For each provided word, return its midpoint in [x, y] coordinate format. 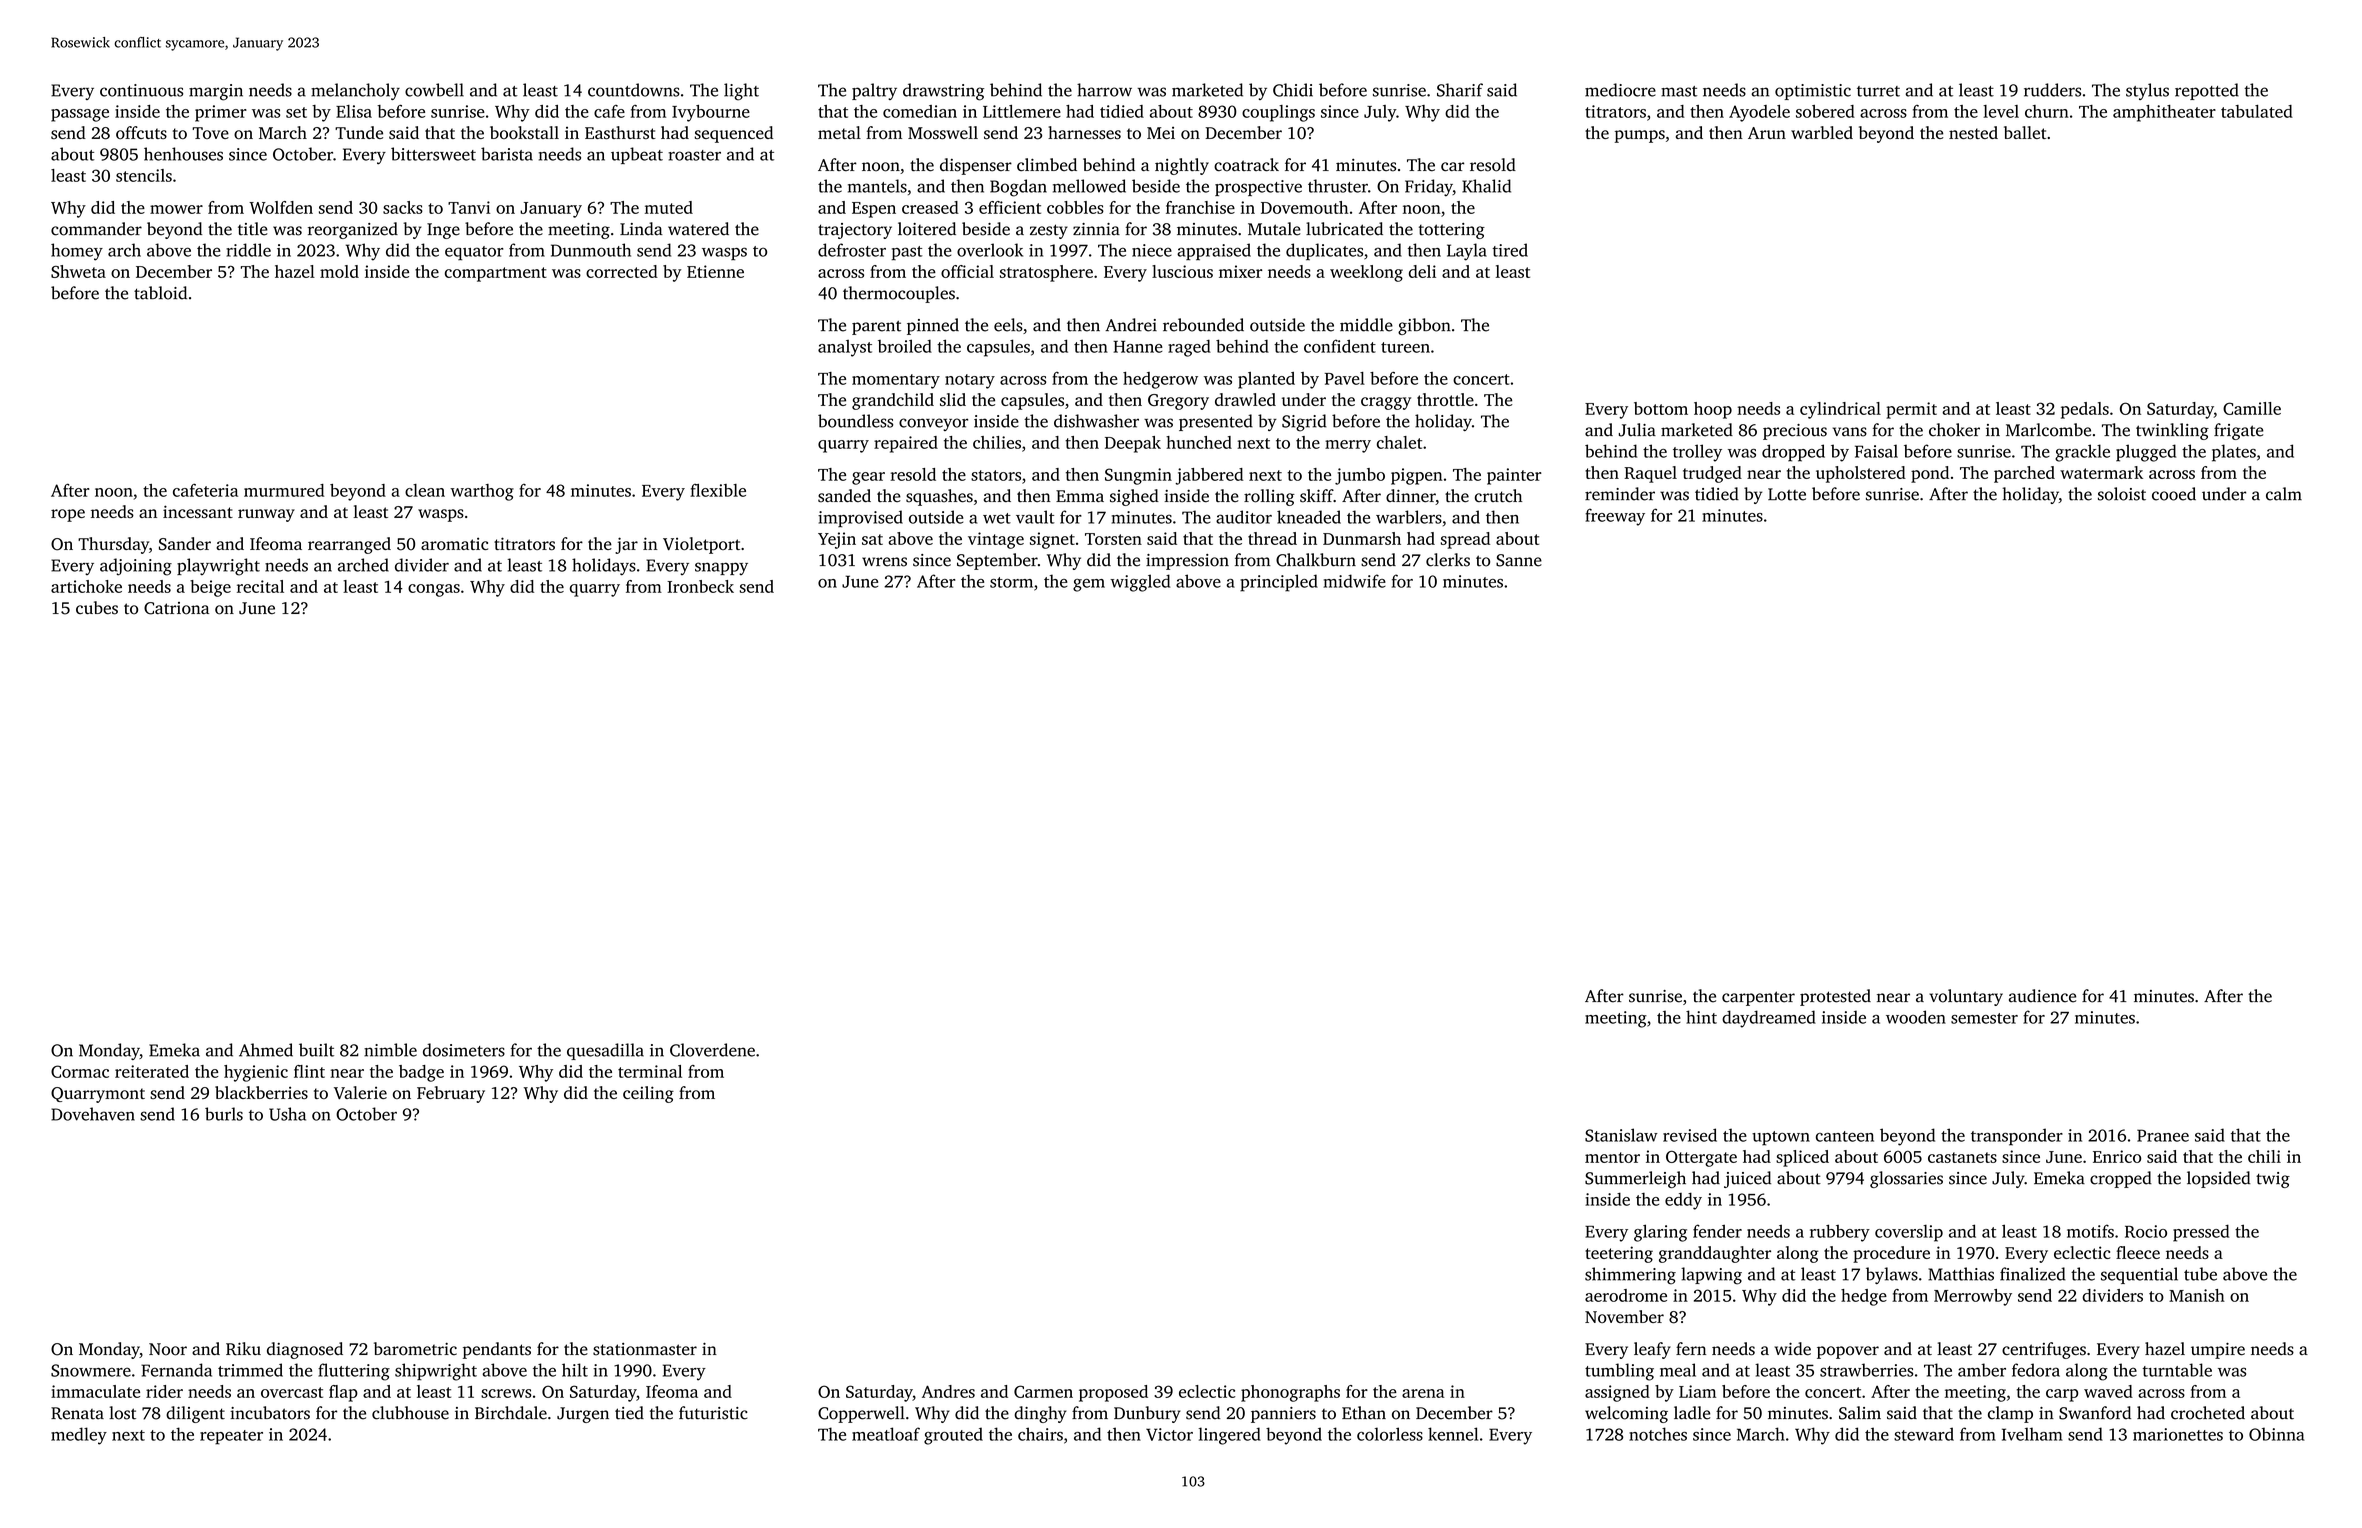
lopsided [2219, 1179]
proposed [1113, 1393]
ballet [2025, 132]
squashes [939, 497]
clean [425, 490]
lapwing [1711, 1276]
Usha [287, 1114]
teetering [1619, 1254]
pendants [497, 1350]
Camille [2252, 408]
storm [1011, 582]
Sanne [1519, 560]
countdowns [634, 90]
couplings [1278, 113]
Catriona [176, 608]
